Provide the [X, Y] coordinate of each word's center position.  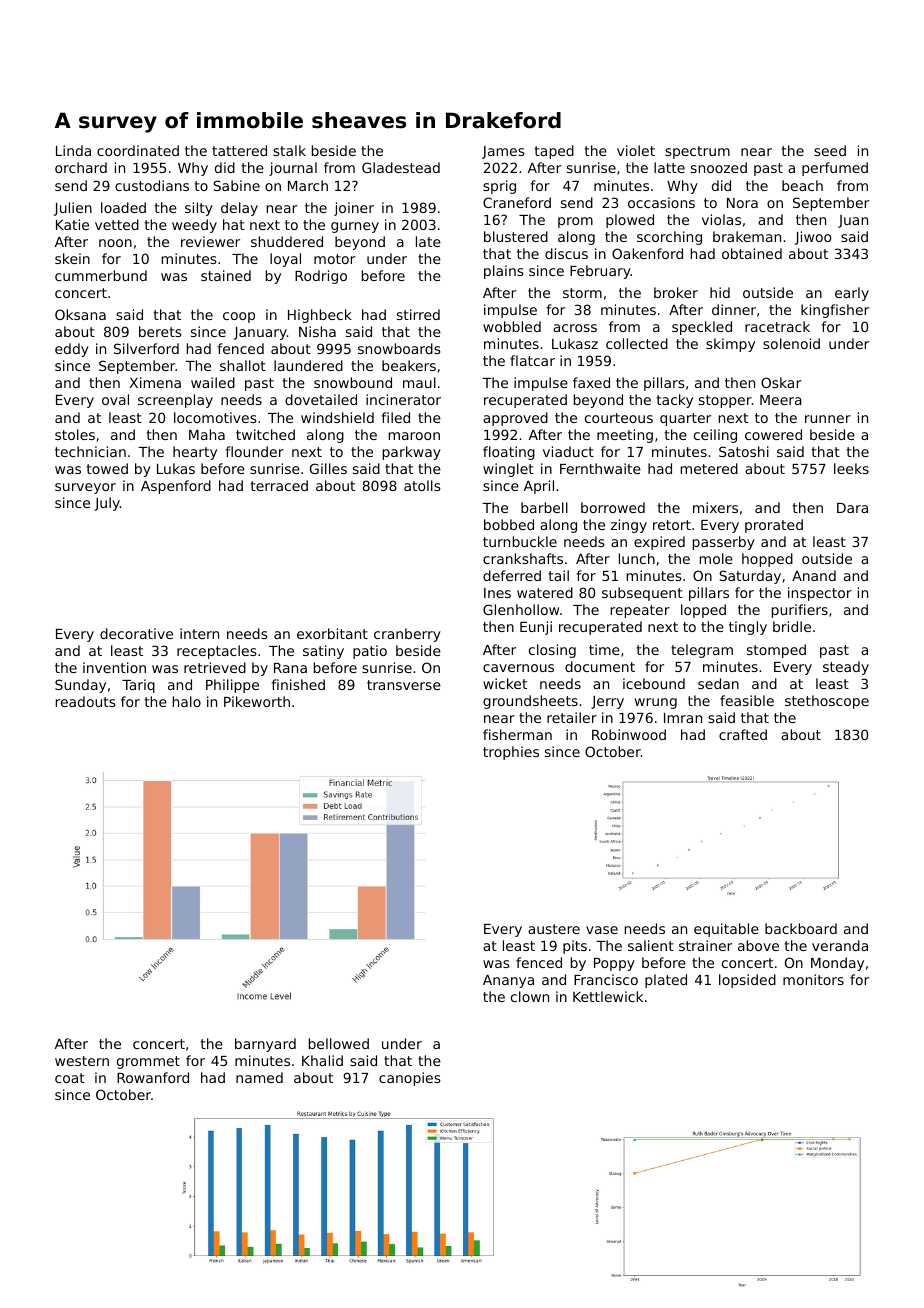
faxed [591, 382]
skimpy [730, 345]
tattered [239, 150]
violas [721, 219]
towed [107, 468]
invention [114, 667]
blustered [516, 236]
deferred [512, 575]
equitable [726, 930]
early [852, 294]
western [82, 1061]
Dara [852, 508]
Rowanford [153, 1077]
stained [226, 275]
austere [554, 929]
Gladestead [401, 167]
